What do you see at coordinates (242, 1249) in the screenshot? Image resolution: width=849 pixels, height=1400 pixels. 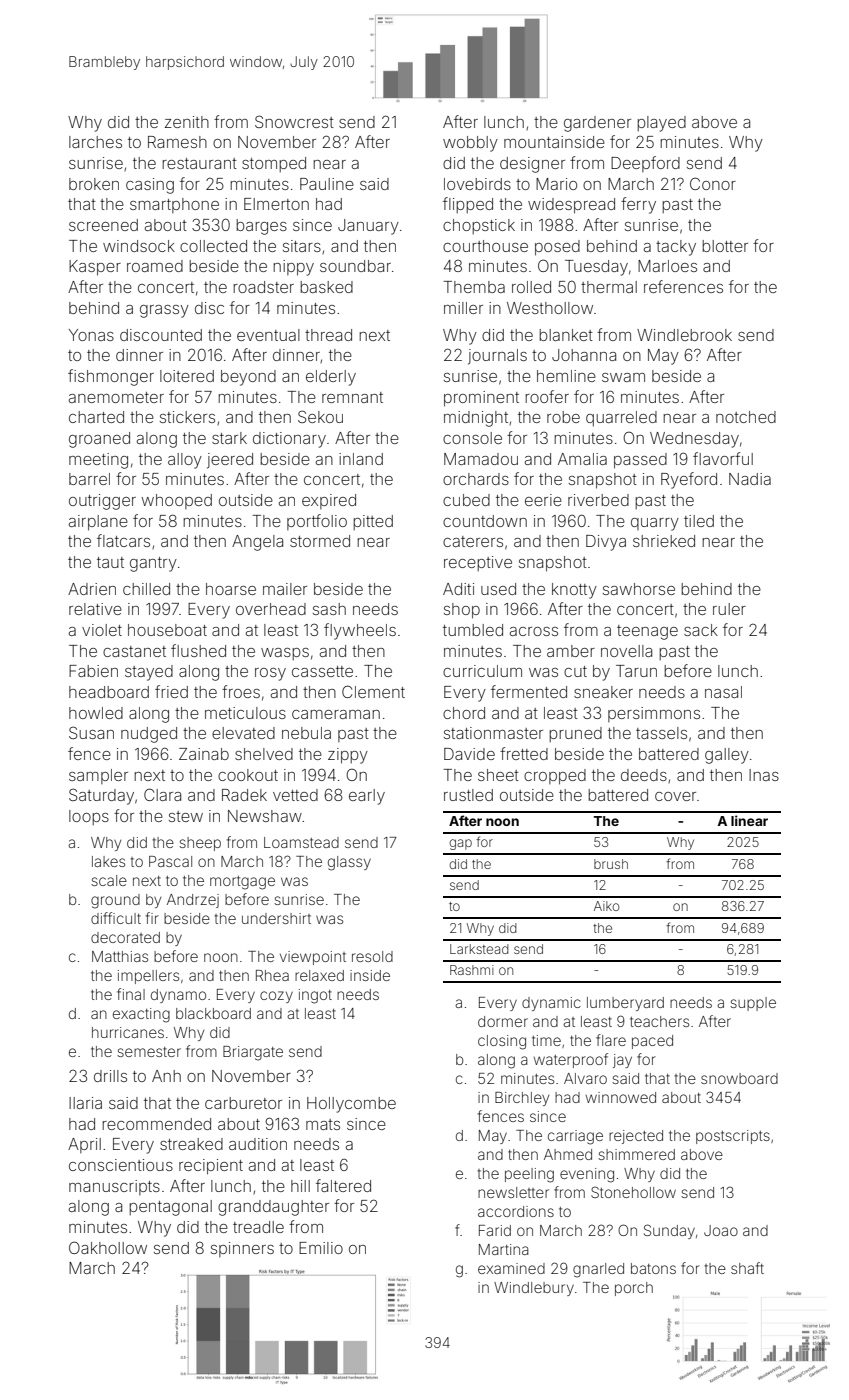 I see `spinners` at bounding box center [242, 1249].
